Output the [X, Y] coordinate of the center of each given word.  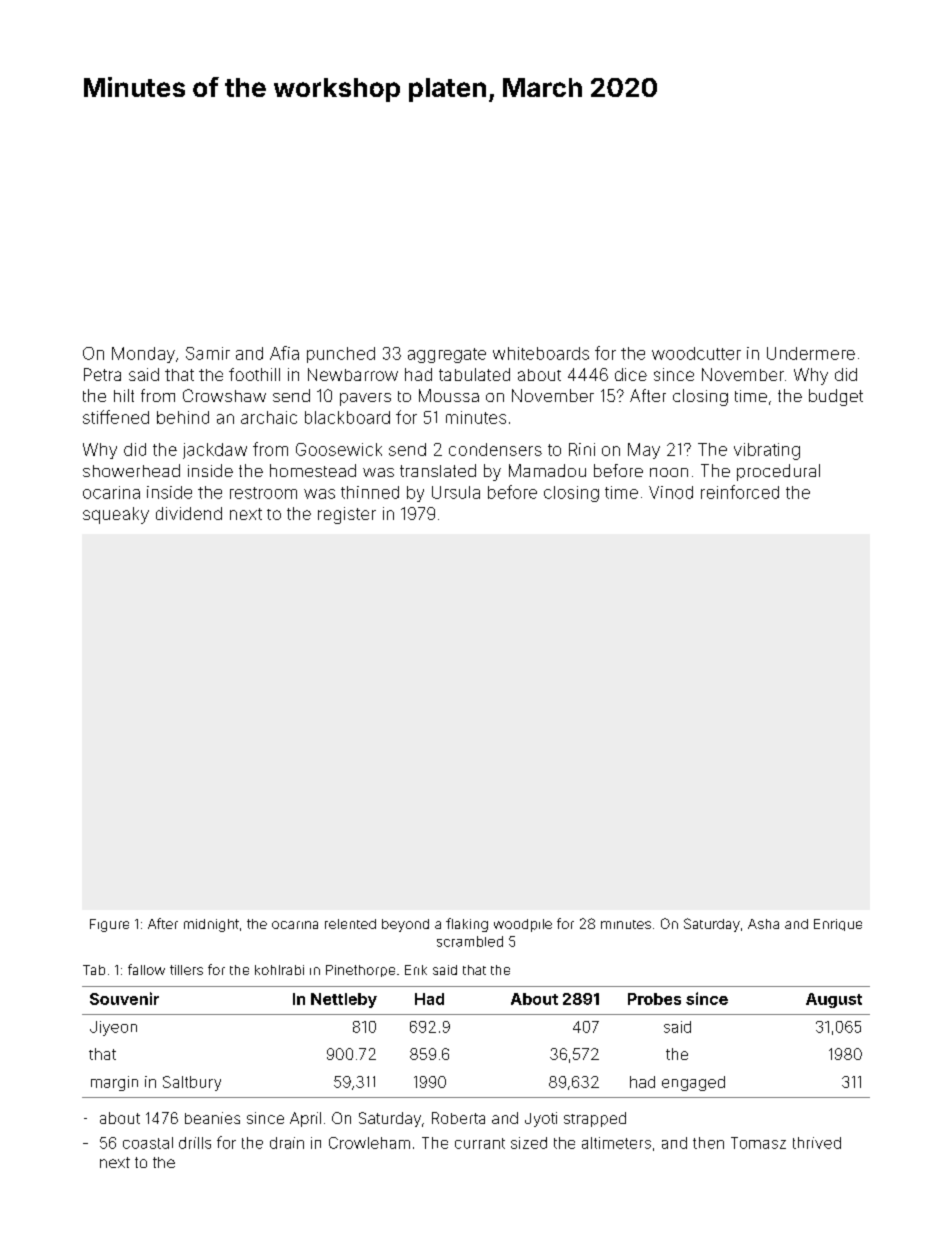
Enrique [838, 925]
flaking [467, 925]
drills [195, 1143]
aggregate [447, 355]
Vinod [671, 492]
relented [350, 924]
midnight [211, 925]
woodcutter [696, 353]
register [347, 515]
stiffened [116, 417]
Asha [763, 924]
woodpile [523, 925]
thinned [370, 492]
